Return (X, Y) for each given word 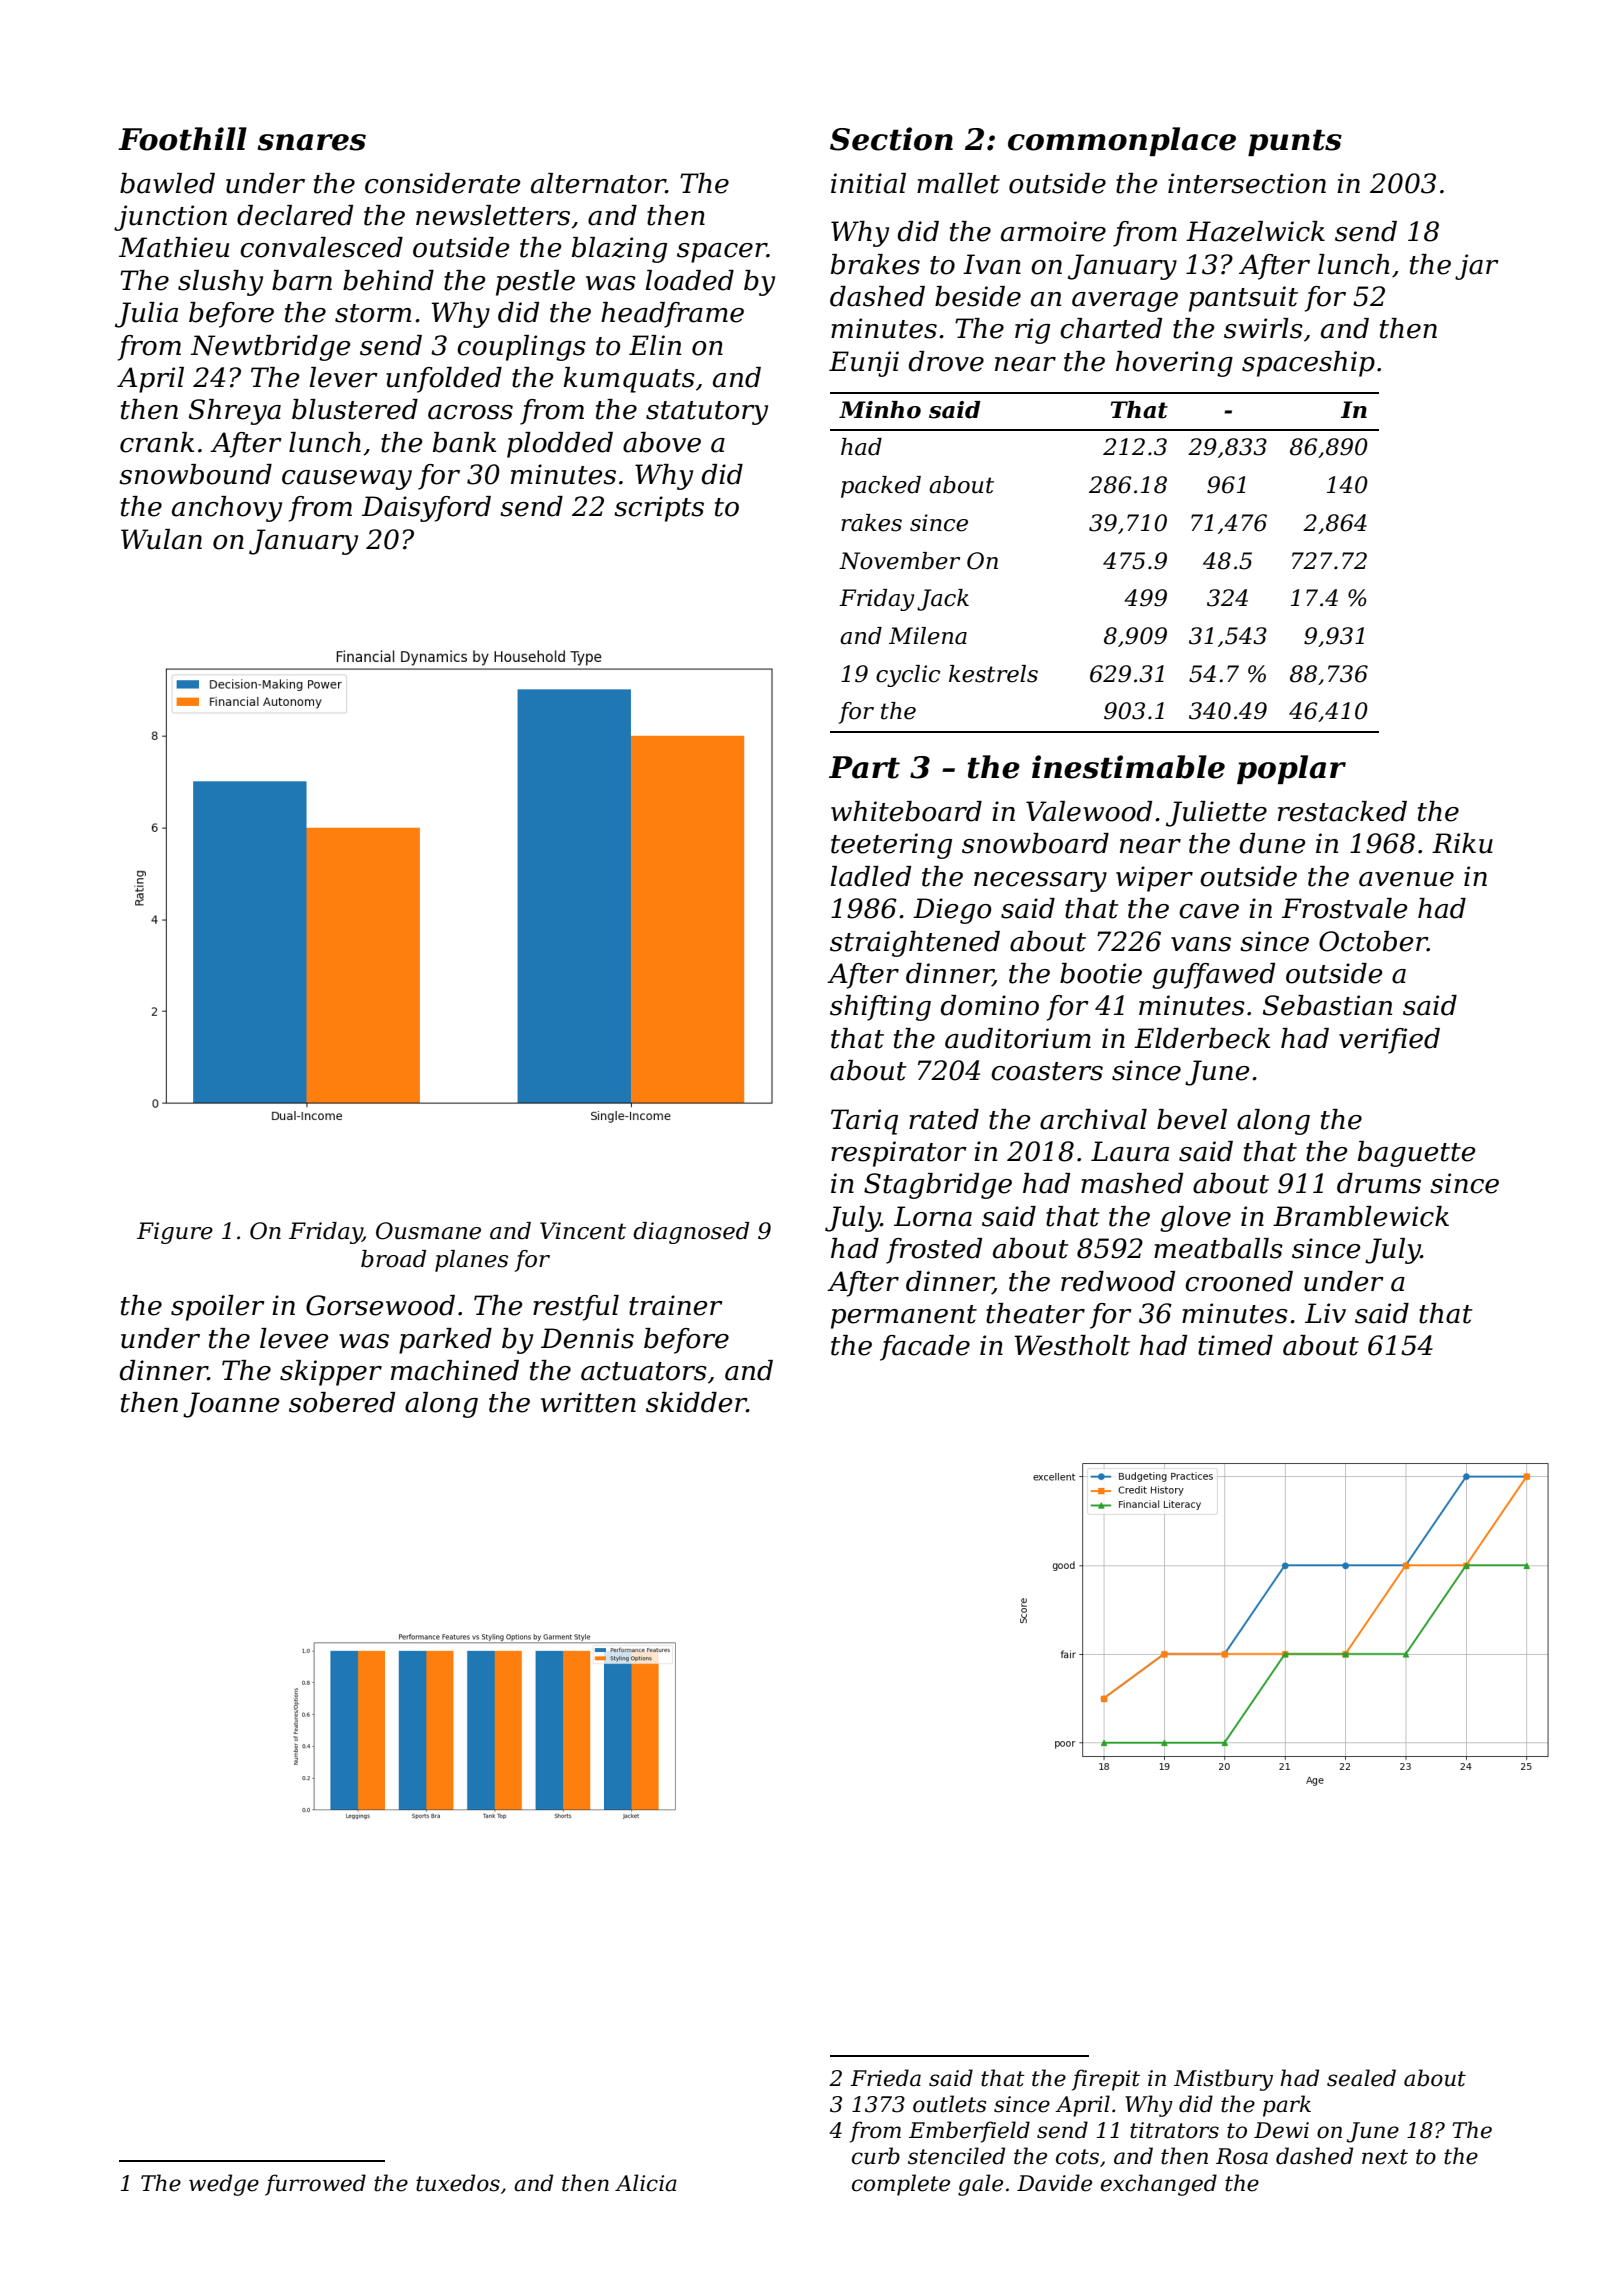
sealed (1361, 2078)
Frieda (885, 2078)
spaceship (1308, 364)
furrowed (315, 2185)
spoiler (218, 1308)
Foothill (182, 139)
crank (157, 442)
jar (1477, 267)
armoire (1053, 231)
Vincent (583, 1231)
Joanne (231, 1405)
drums (1379, 1183)
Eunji (864, 364)
